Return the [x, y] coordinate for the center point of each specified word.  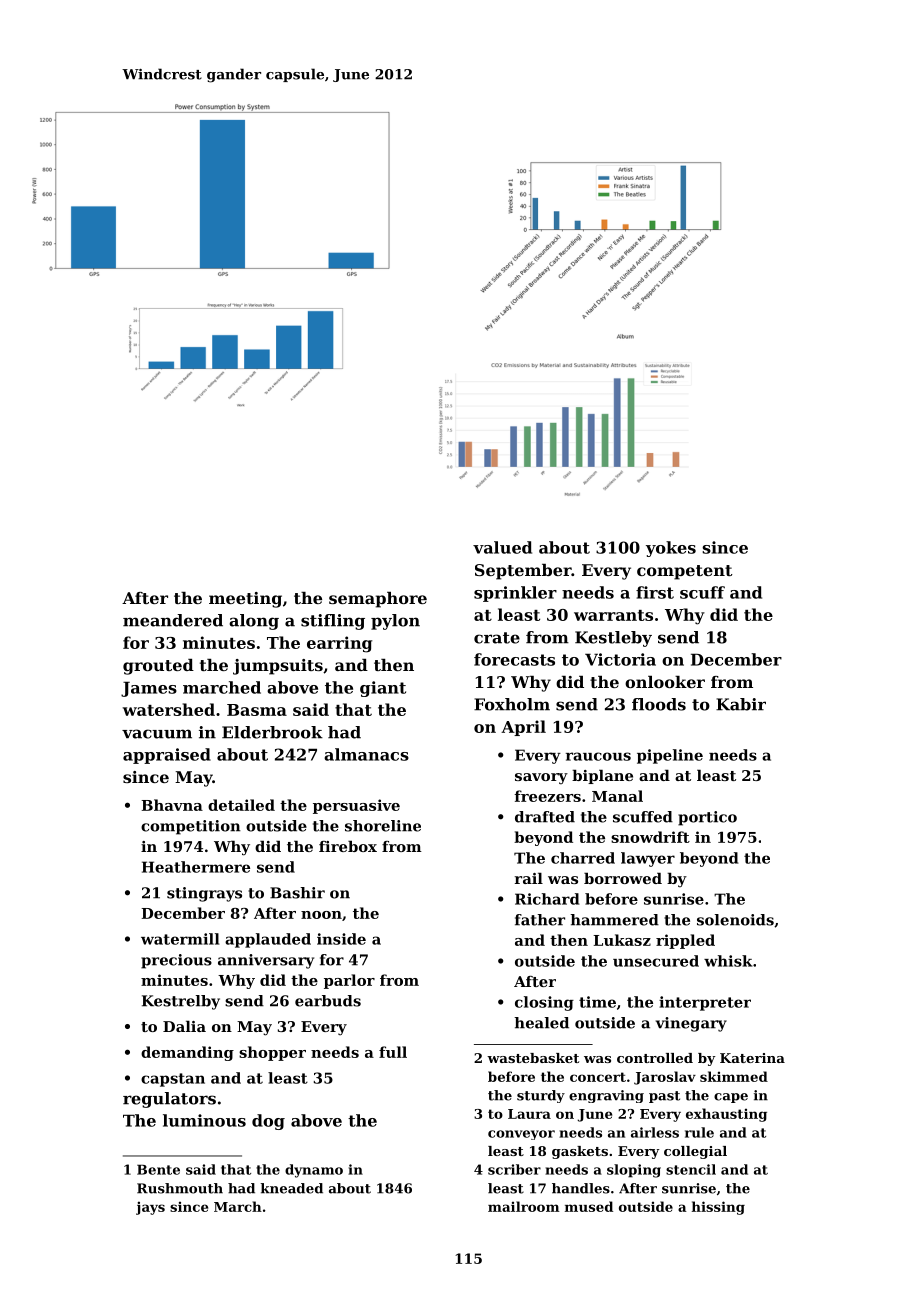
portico [707, 818]
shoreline [383, 826]
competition [191, 827]
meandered [173, 620]
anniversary [266, 961]
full [393, 1052]
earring [339, 644]
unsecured [656, 961]
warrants [613, 615]
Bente [158, 1169]
